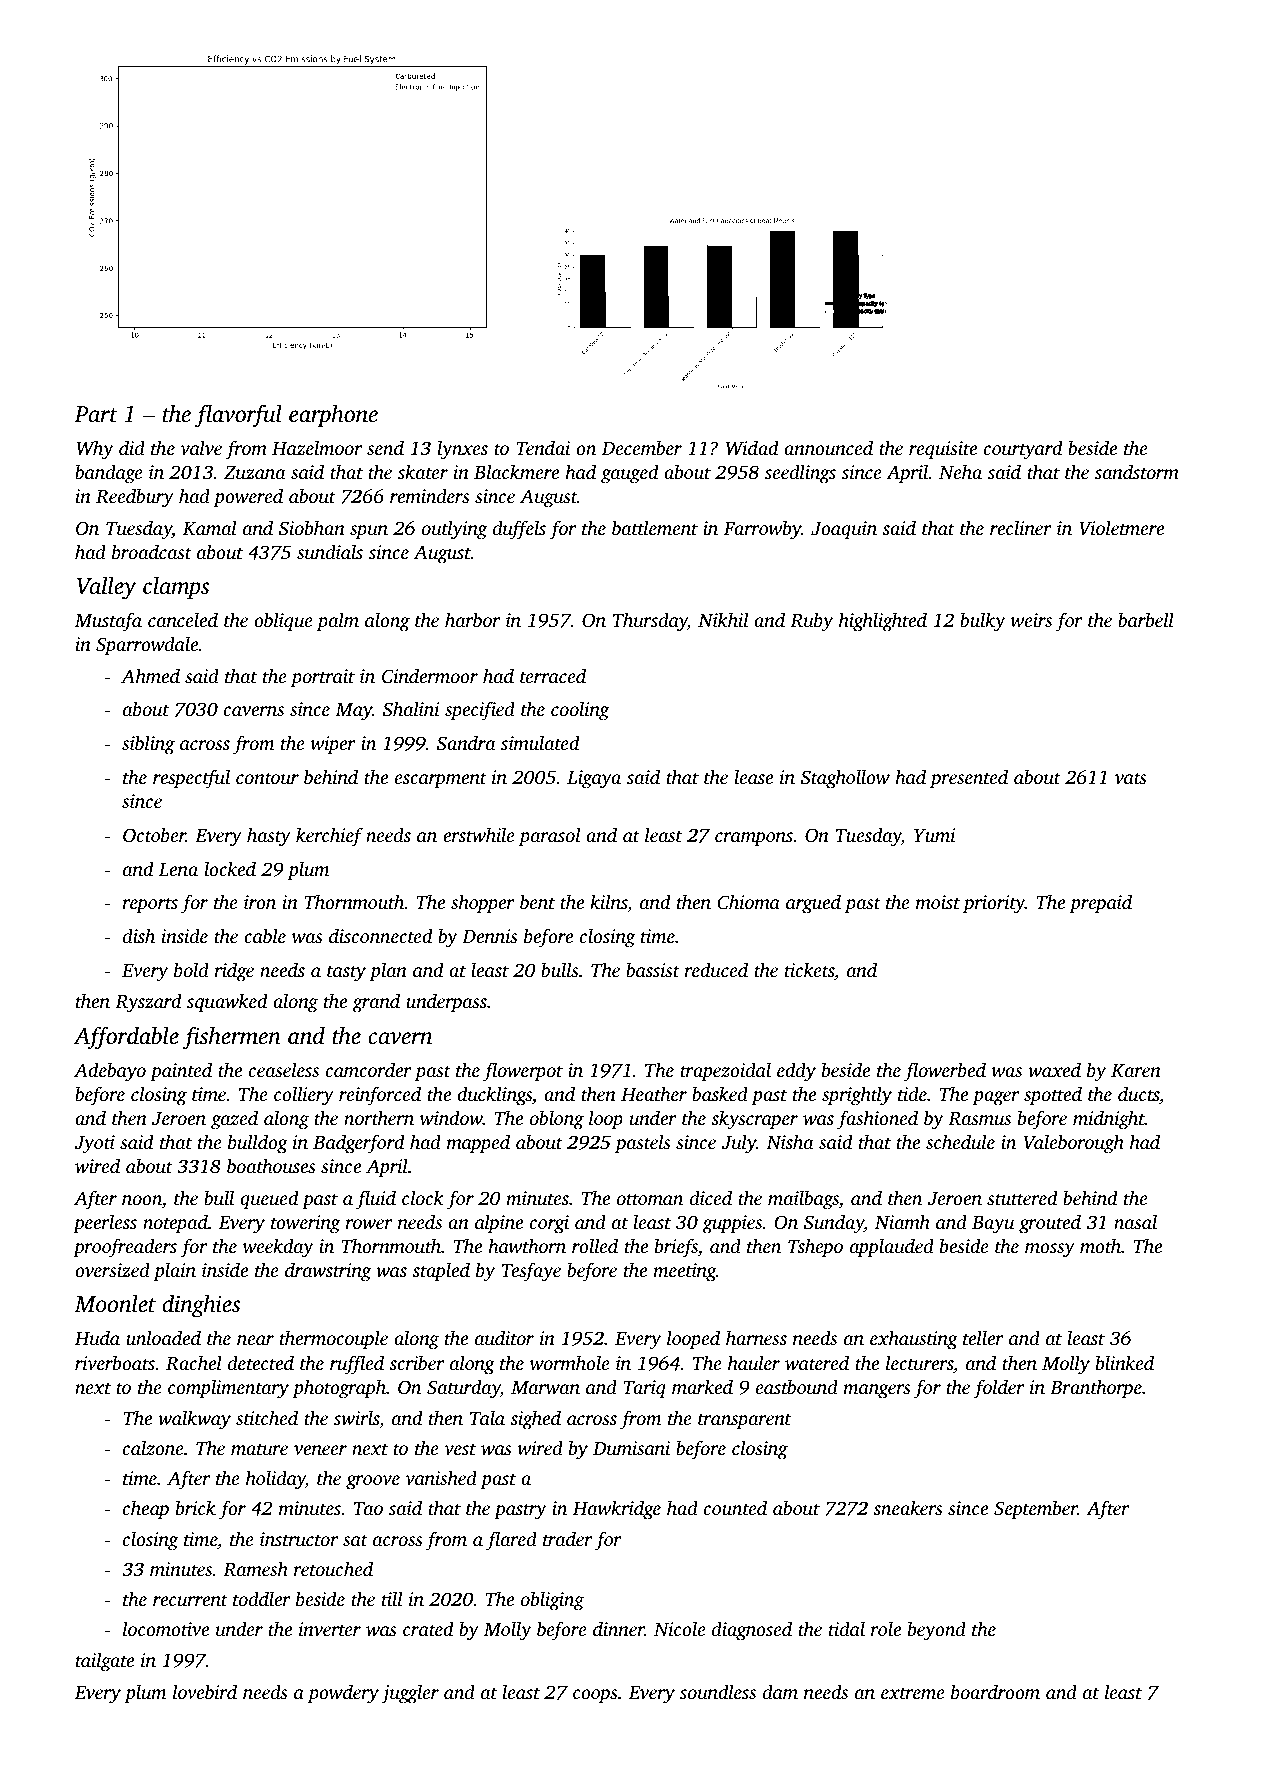  I want to click on oversized, so click(112, 1269).
